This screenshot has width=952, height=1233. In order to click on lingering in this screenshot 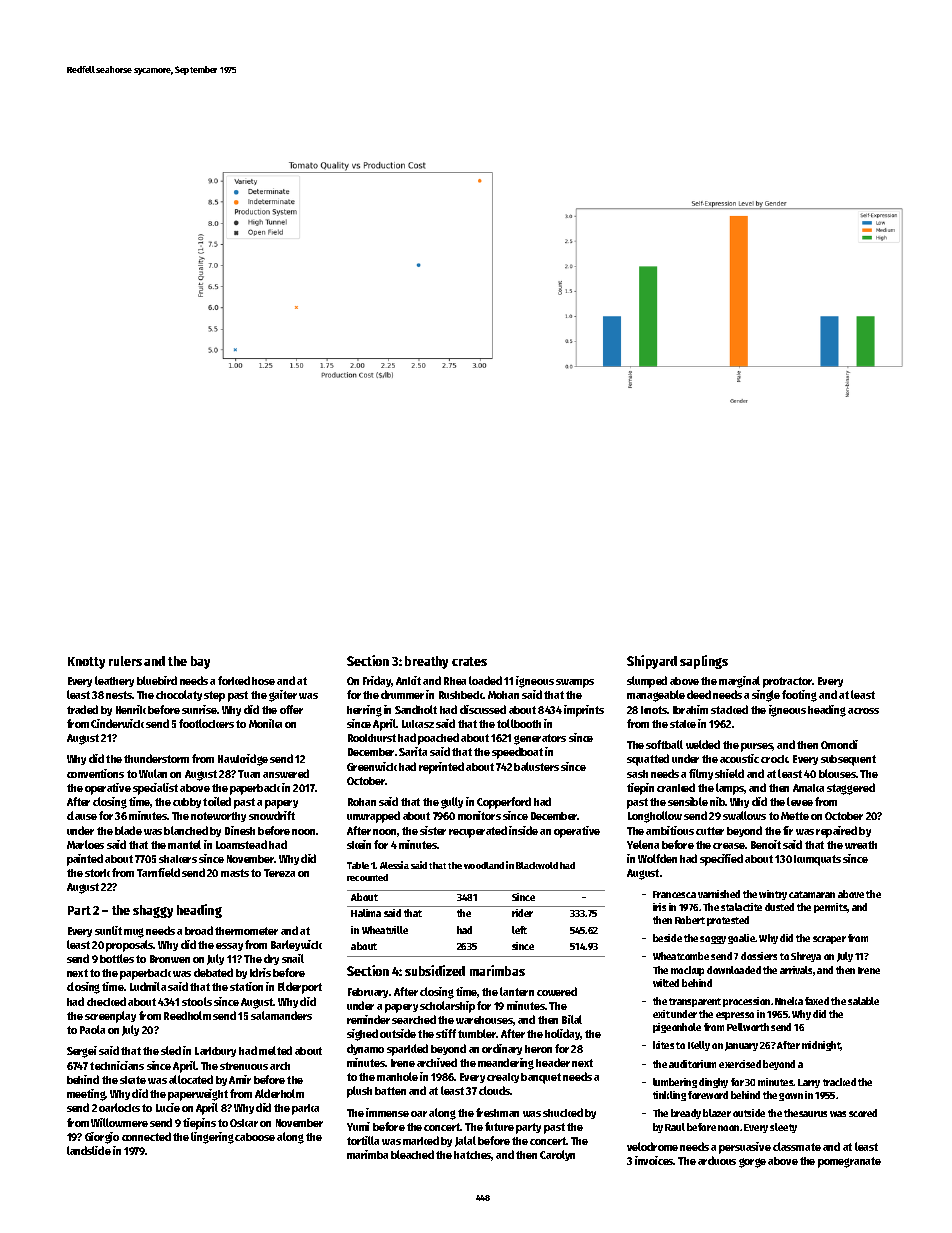, I will do `click(212, 1138)`.
